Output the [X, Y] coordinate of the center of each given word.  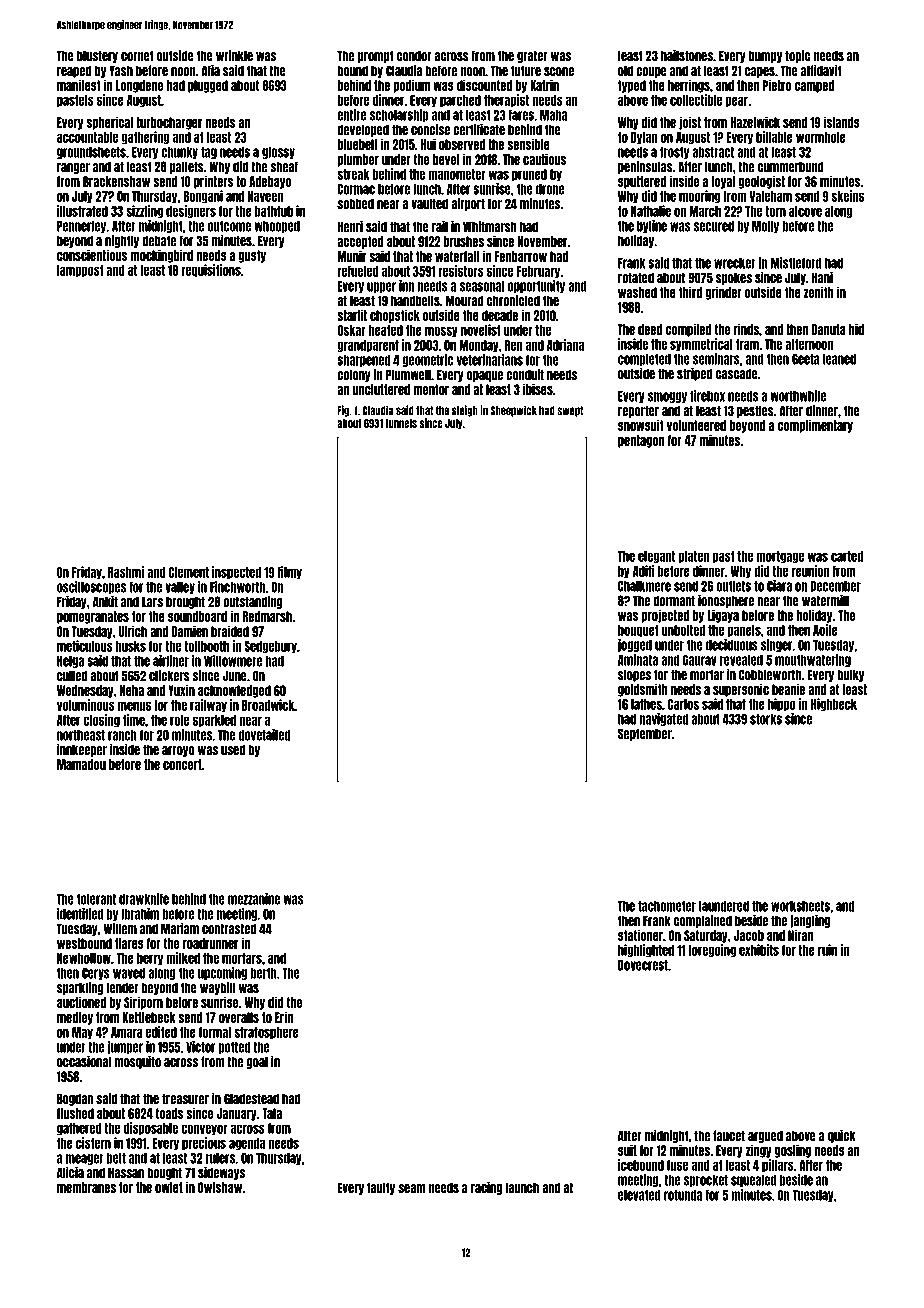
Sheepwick [513, 411]
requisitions [211, 271]
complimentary [815, 426]
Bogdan [75, 1099]
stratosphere [266, 1033]
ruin [827, 950]
